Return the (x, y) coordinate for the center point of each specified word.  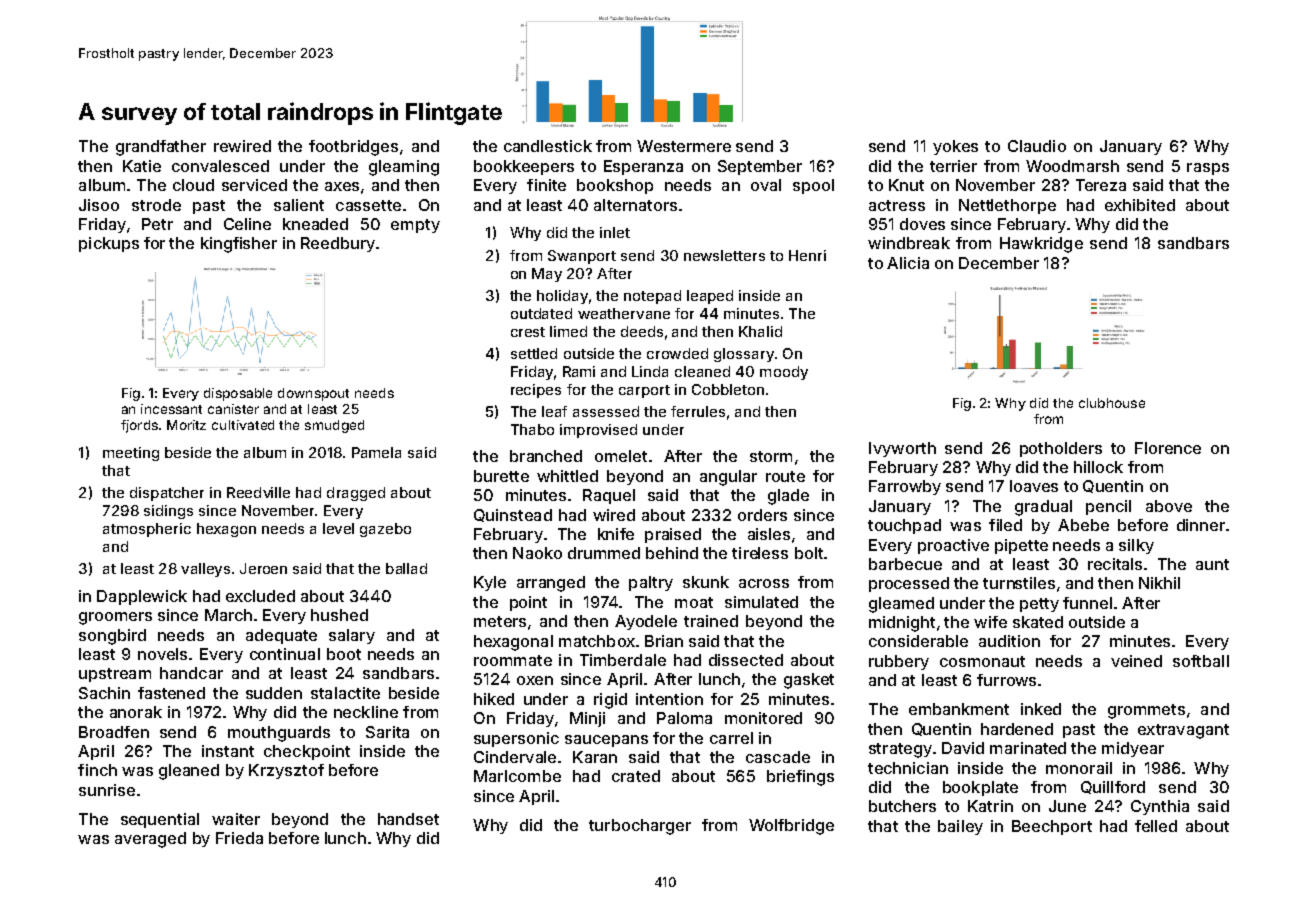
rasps (1208, 169)
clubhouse (1112, 403)
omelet (621, 456)
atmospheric (147, 530)
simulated (761, 602)
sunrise (107, 790)
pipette (1021, 546)
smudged (334, 426)
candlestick (548, 146)
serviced (254, 185)
